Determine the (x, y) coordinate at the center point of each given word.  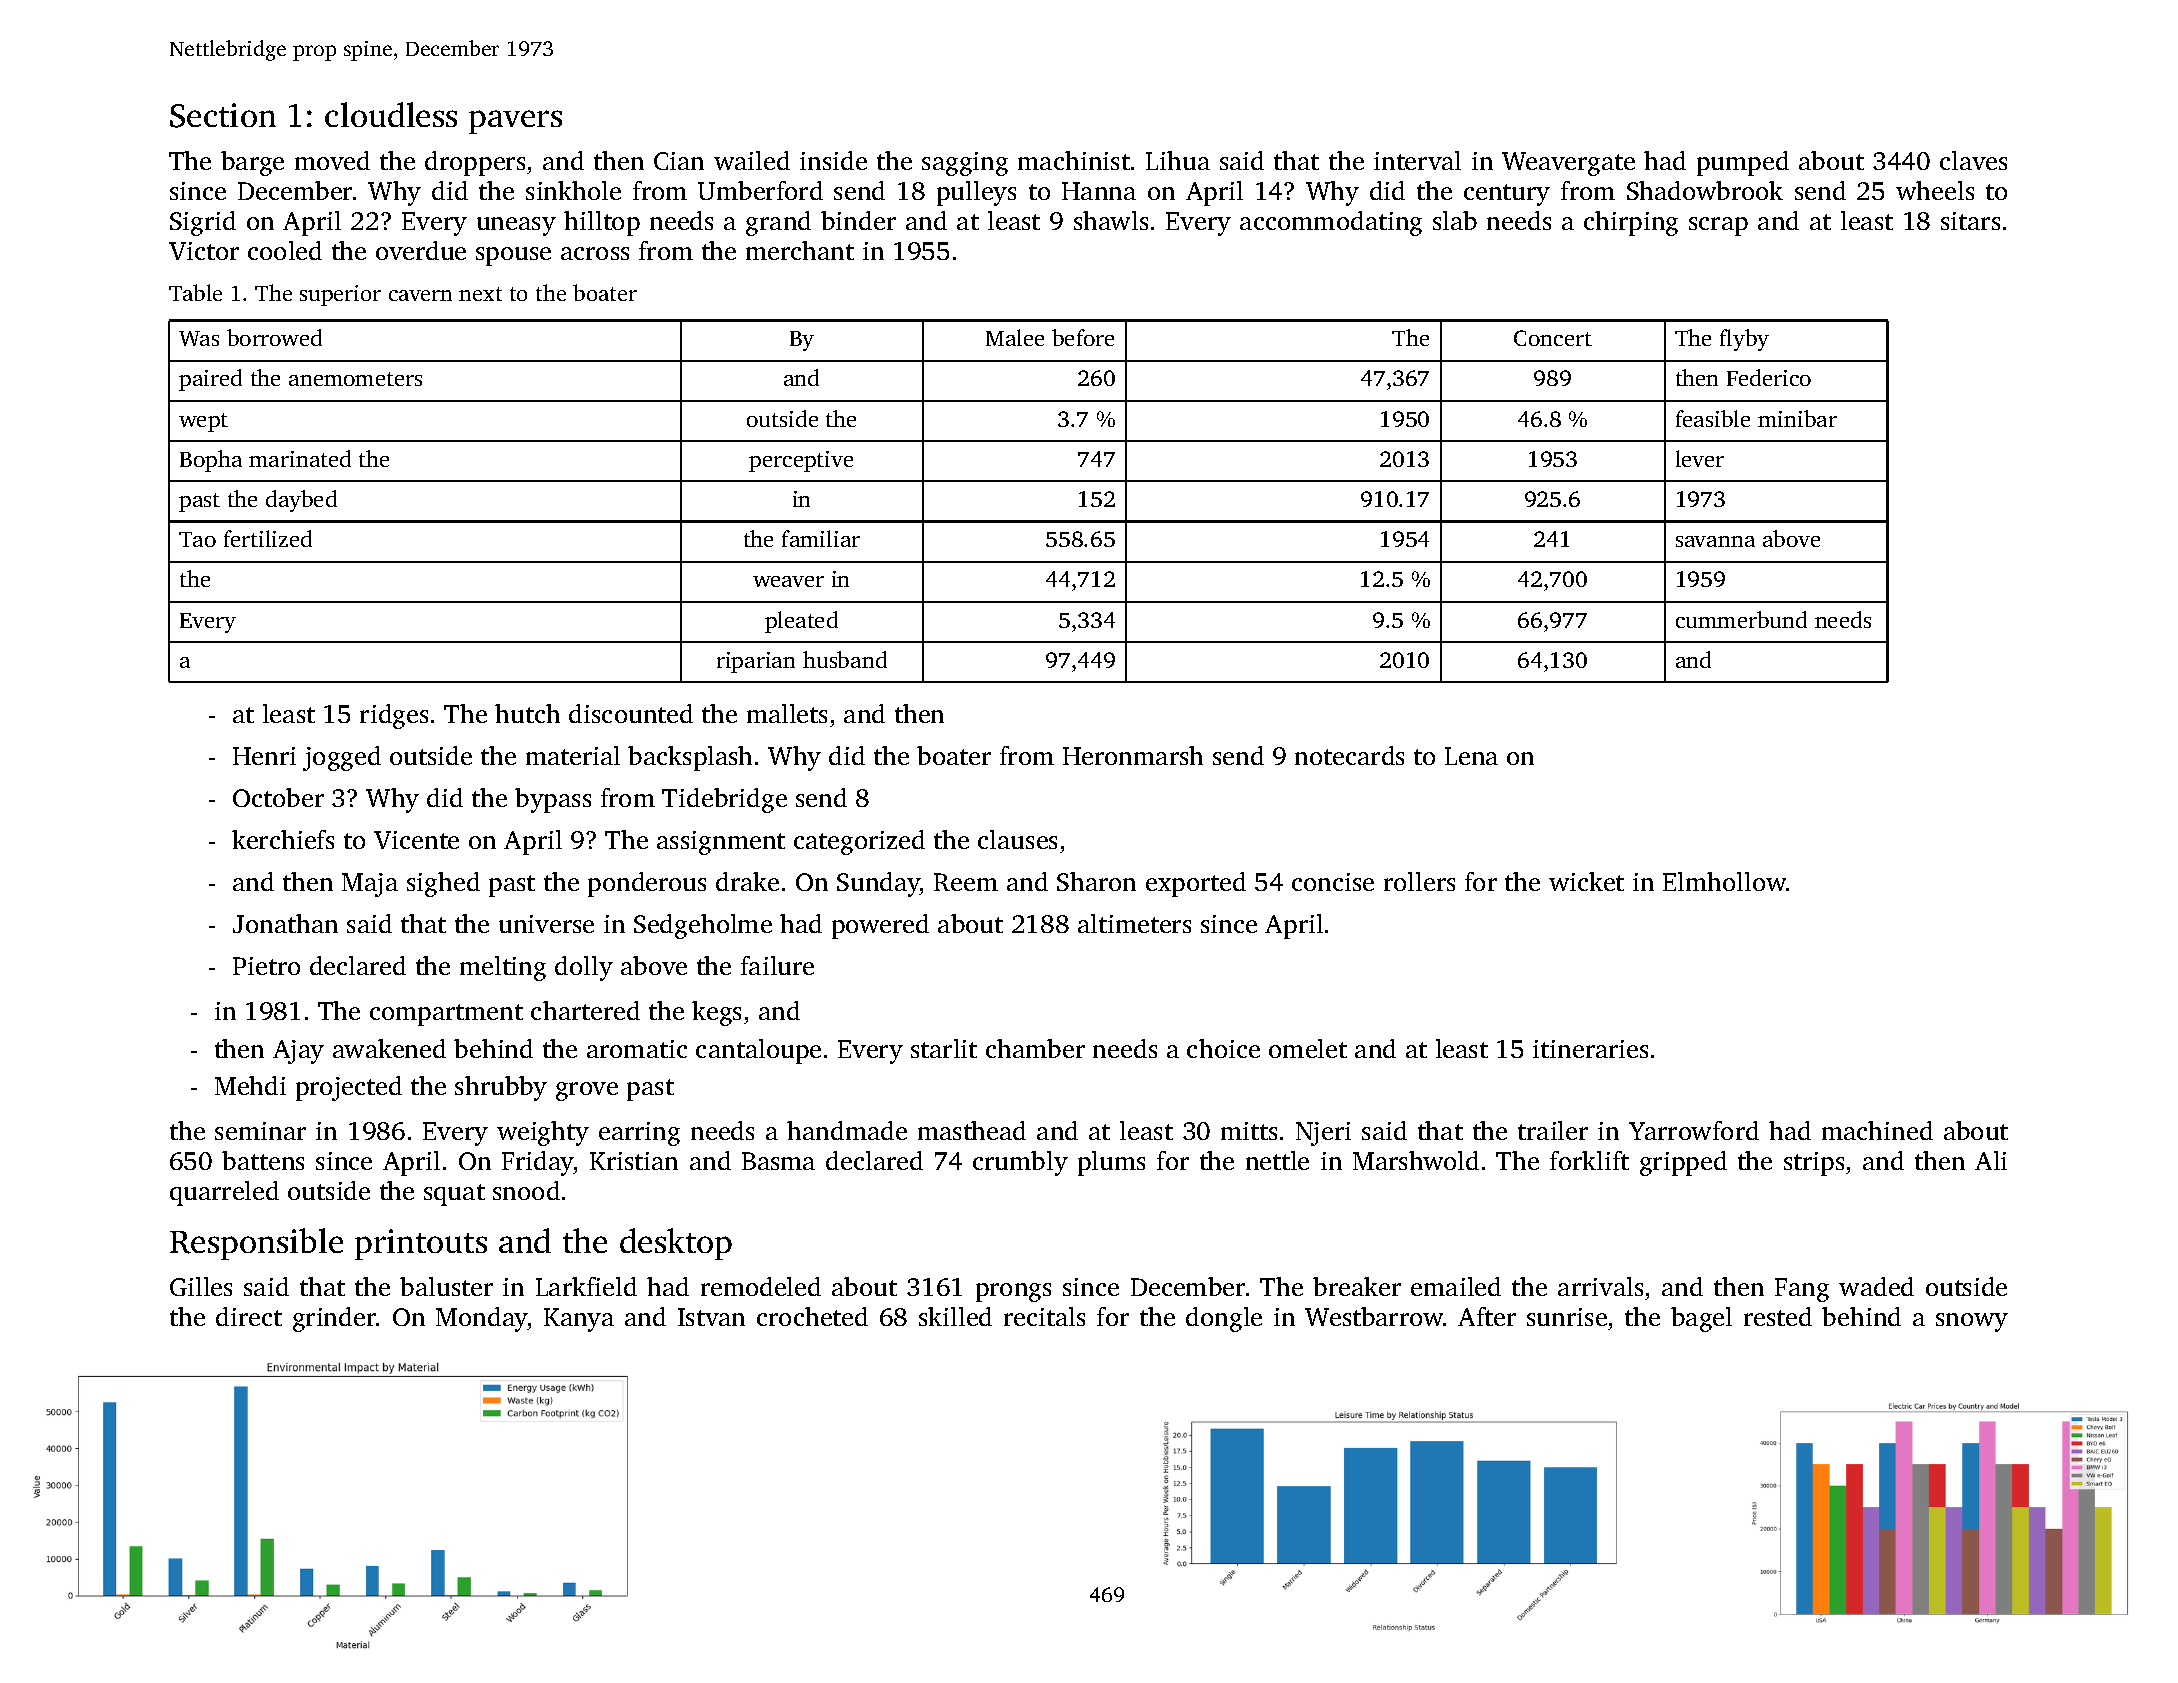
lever (1700, 458)
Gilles (201, 1286)
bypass (553, 800)
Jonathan (285, 923)
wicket (1586, 881)
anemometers (355, 379)
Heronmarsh (1133, 755)
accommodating (1331, 223)
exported (1196, 884)
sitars (1970, 221)
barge (252, 163)
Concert (1553, 338)
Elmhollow (1724, 881)
